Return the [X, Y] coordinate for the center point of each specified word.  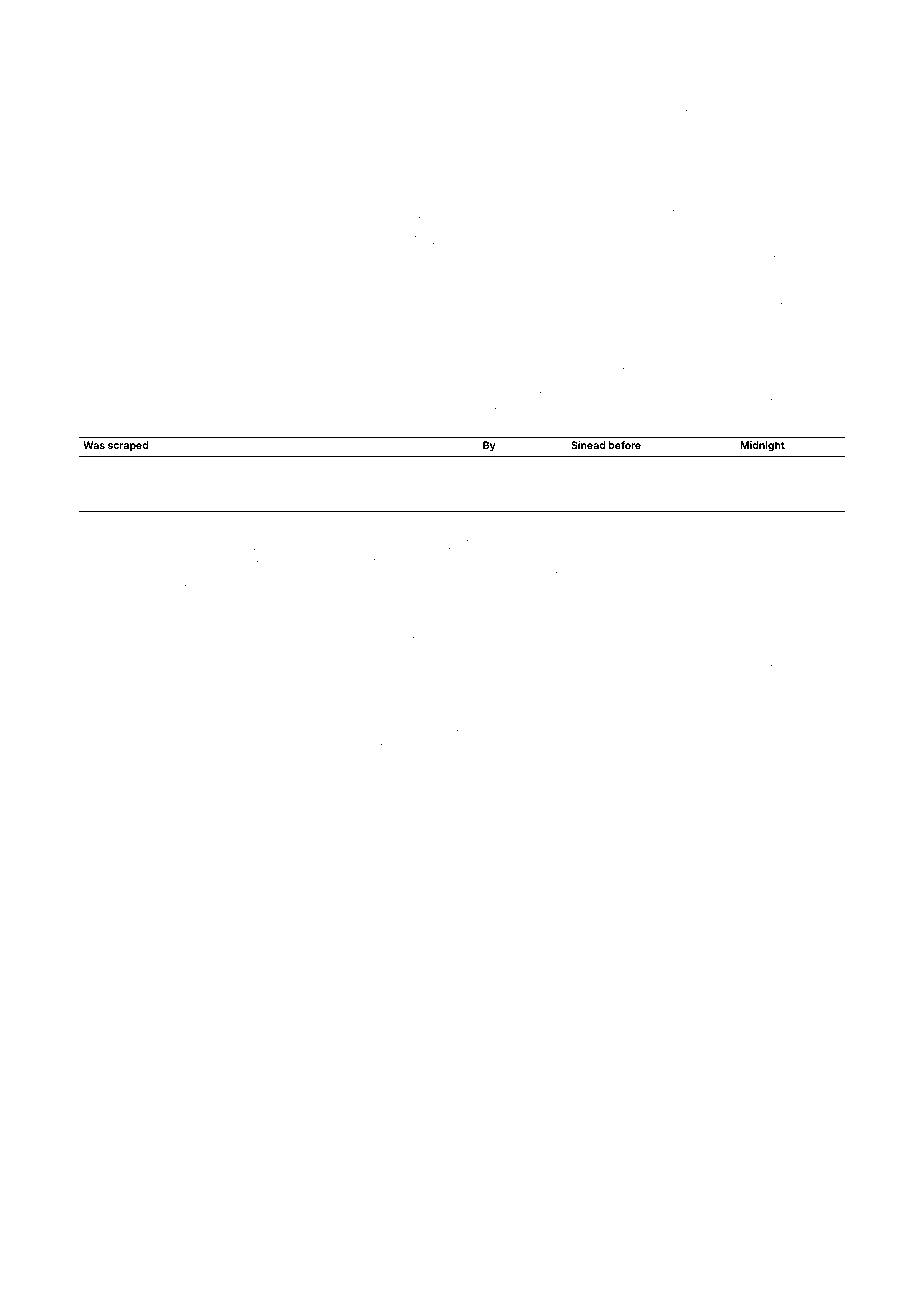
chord [795, 150]
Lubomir [726, 370]
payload [273, 112]
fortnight [636, 577]
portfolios [369, 693]
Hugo [501, 590]
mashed [286, 719]
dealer [382, 124]
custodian [367, 305]
